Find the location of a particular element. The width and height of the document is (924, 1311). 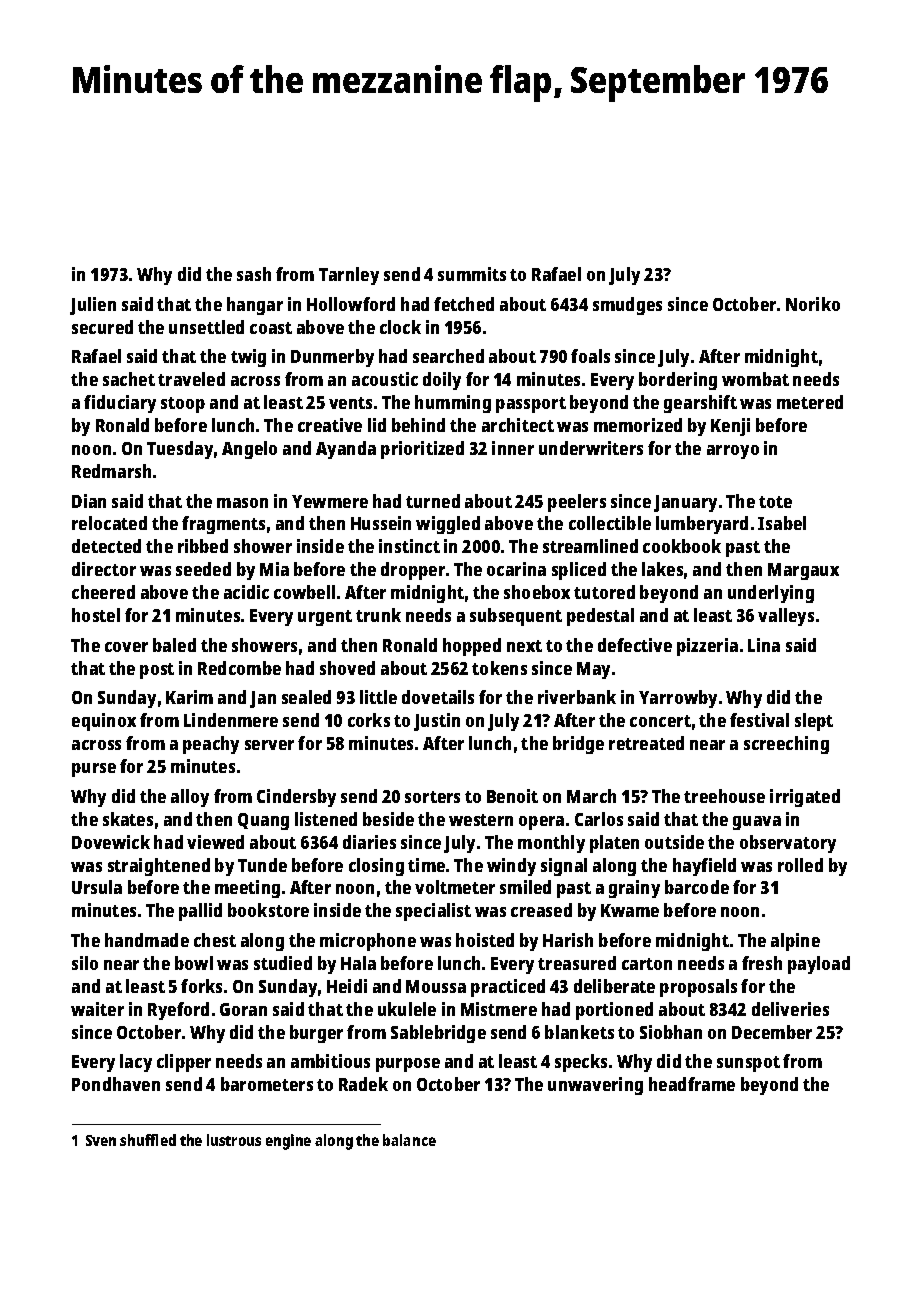

shuffled is located at coordinates (148, 1140).
